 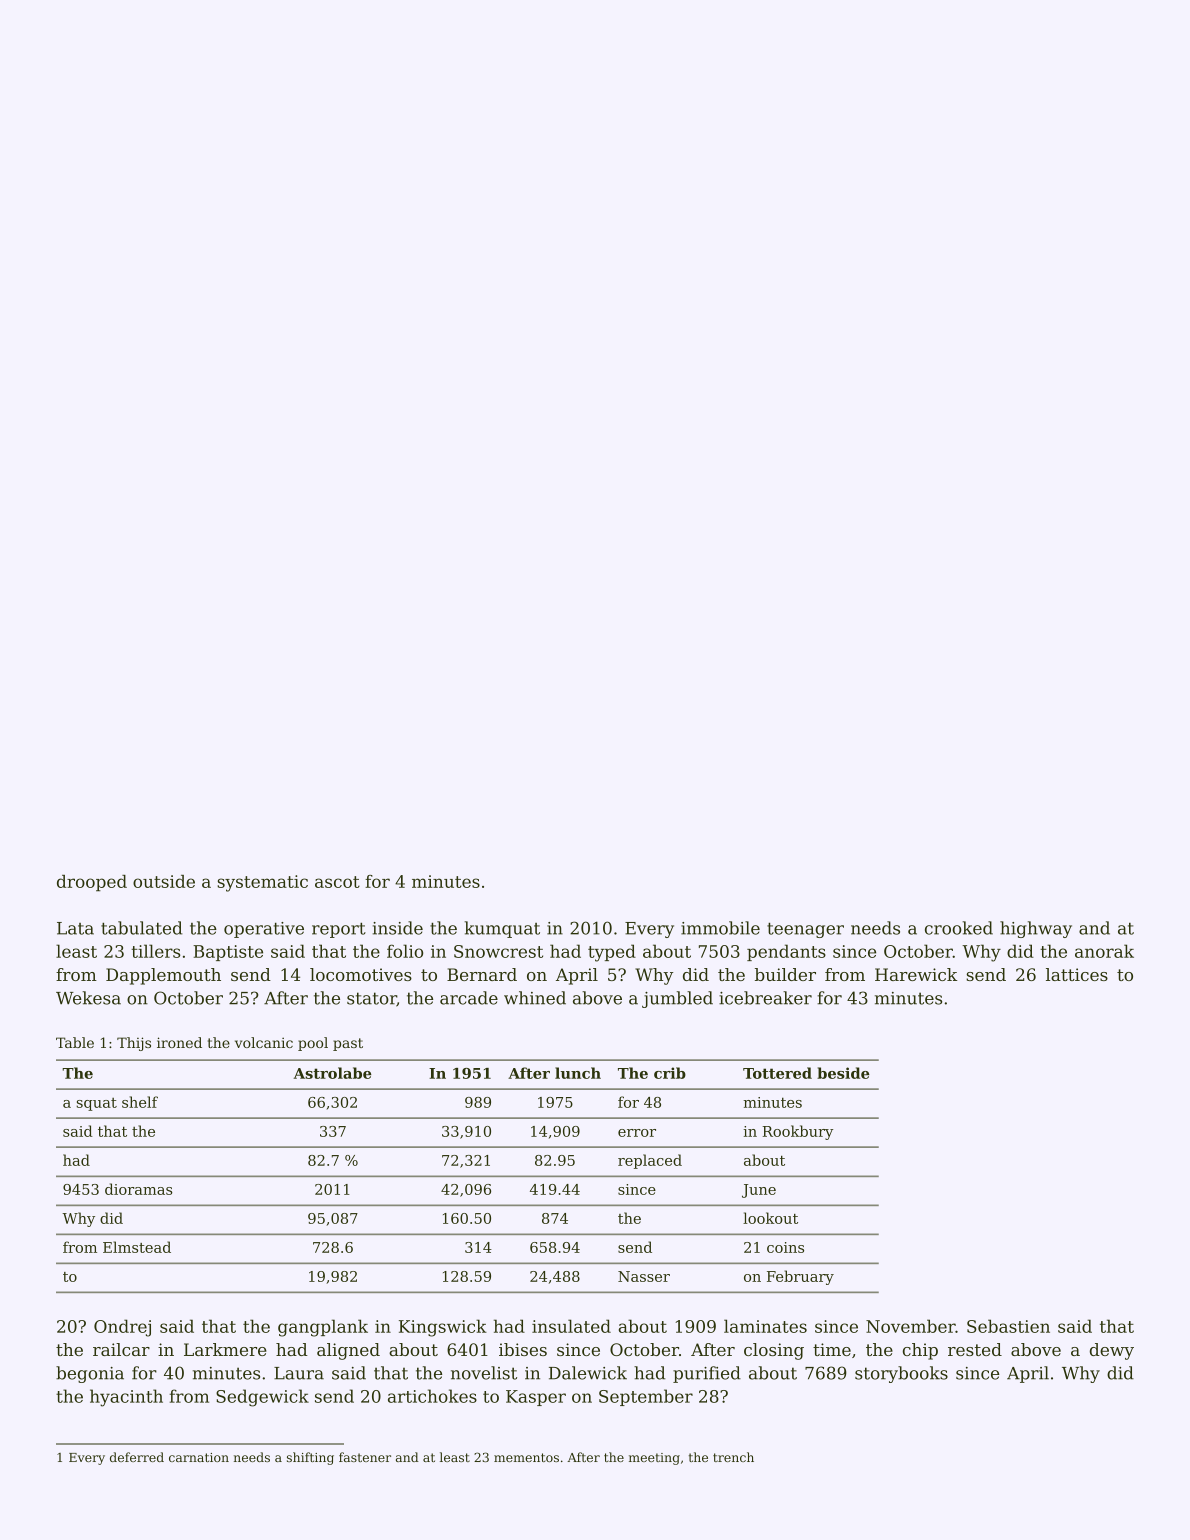 What do you see at coordinates (199, 1457) in the page?
I see `carnation` at bounding box center [199, 1457].
